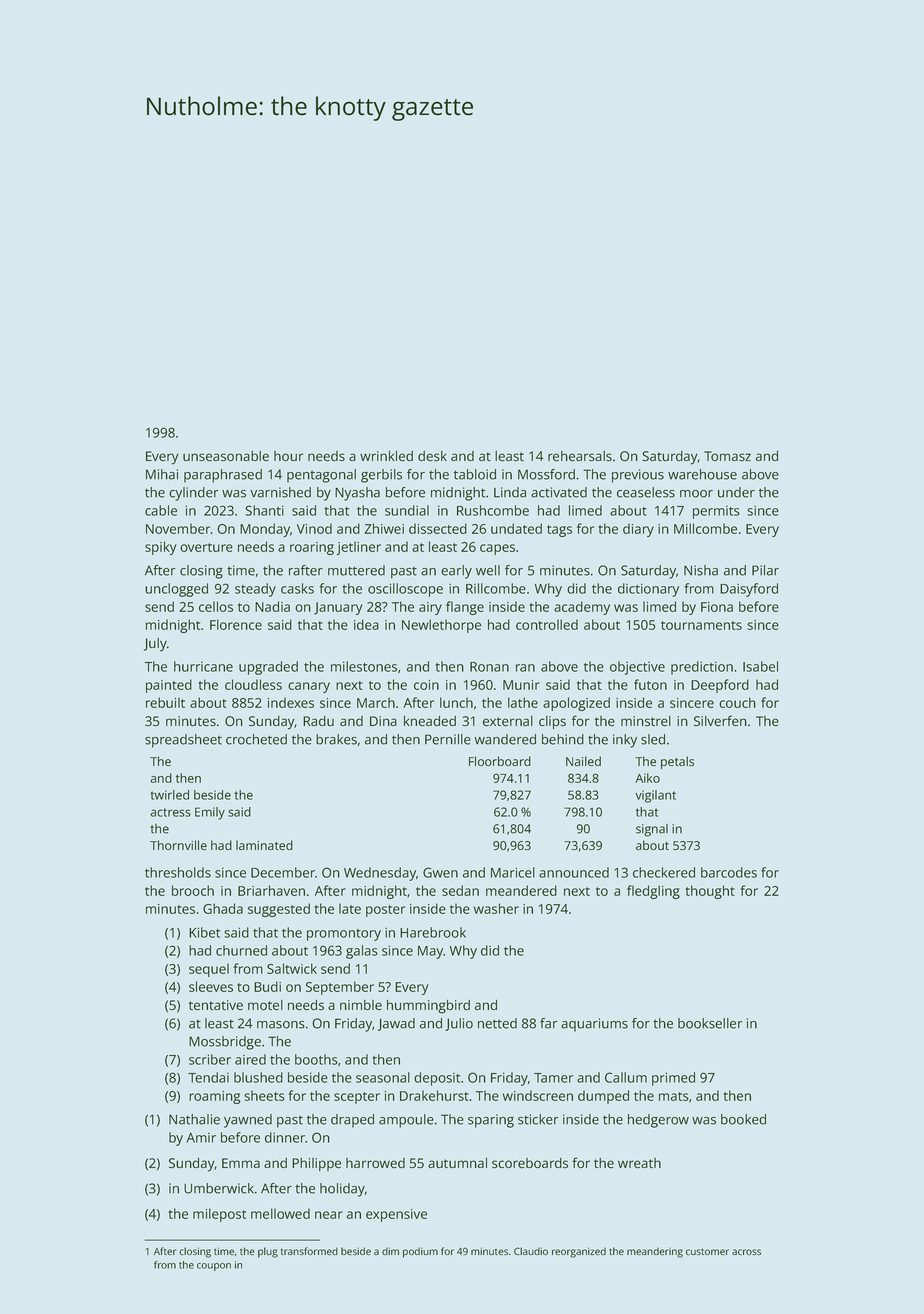 The height and width of the screenshot is (1314, 924). What do you see at coordinates (727, 456) in the screenshot?
I see `Tomasz` at bounding box center [727, 456].
